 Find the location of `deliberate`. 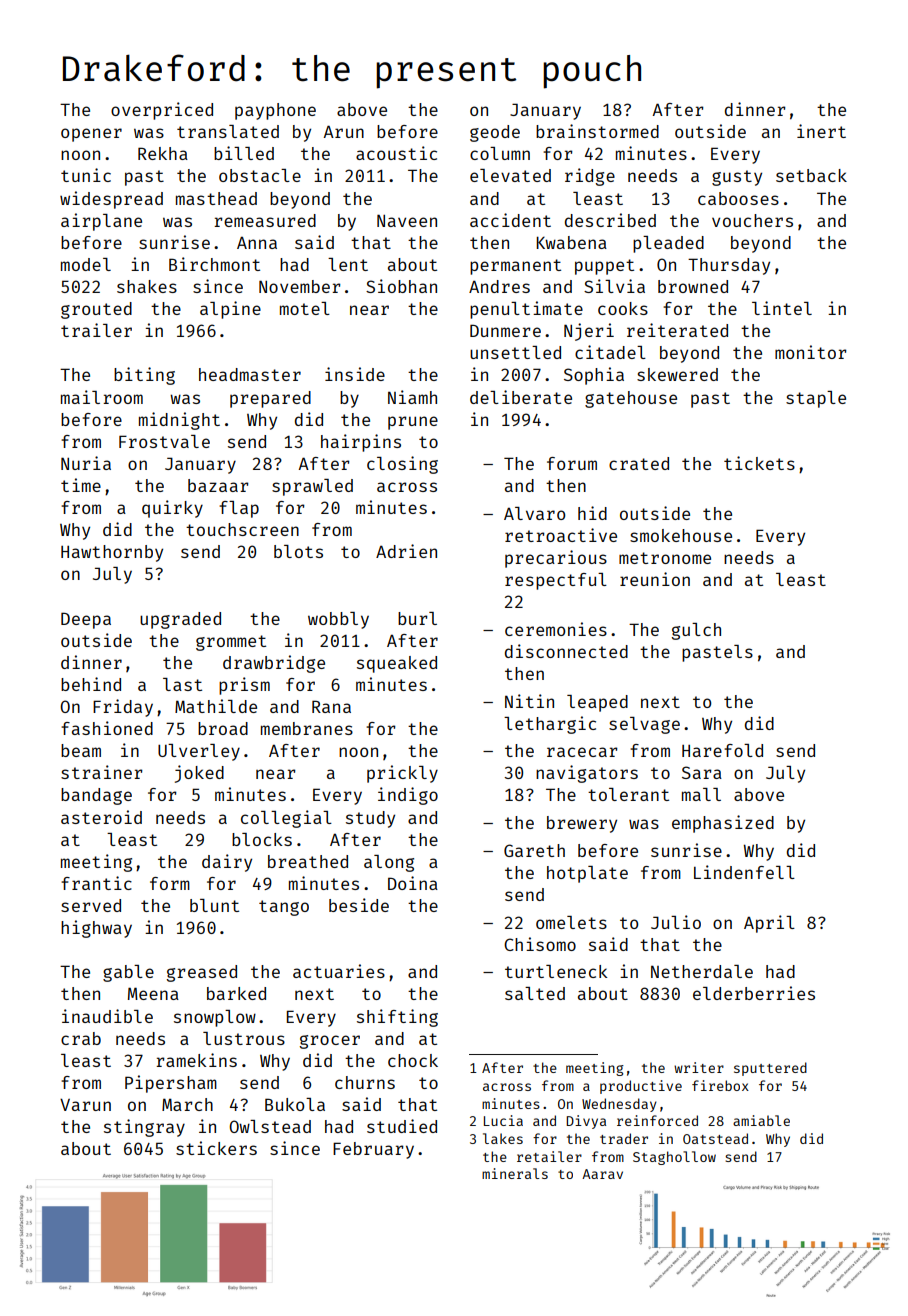

deliberate is located at coordinates (521, 397).
